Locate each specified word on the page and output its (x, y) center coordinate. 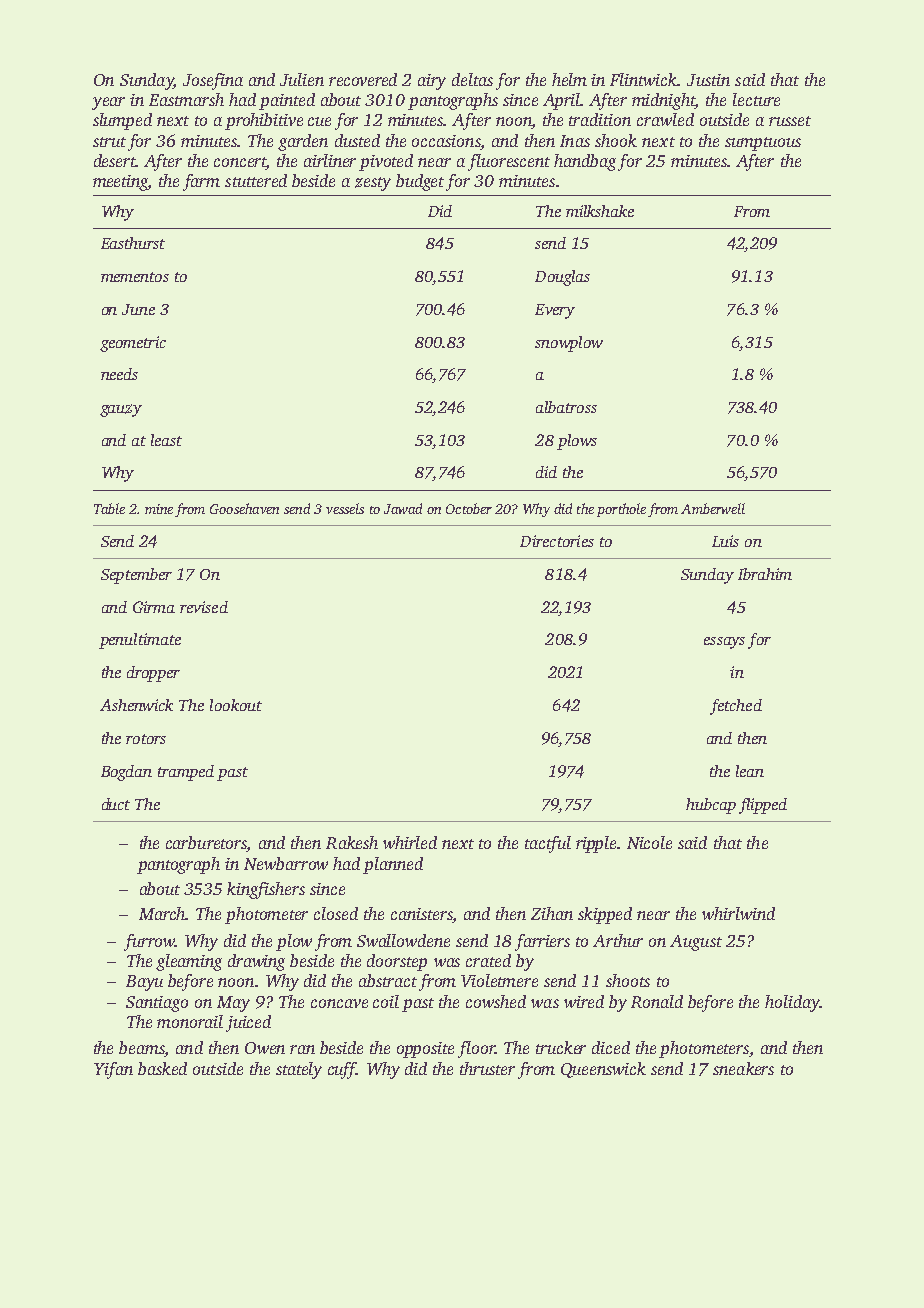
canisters (422, 915)
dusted (357, 140)
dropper (153, 674)
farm (201, 182)
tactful (548, 844)
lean (750, 771)
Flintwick (644, 79)
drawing (256, 962)
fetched (736, 707)
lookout (236, 705)
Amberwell (713, 508)
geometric (133, 344)
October (469, 508)
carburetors (206, 844)
